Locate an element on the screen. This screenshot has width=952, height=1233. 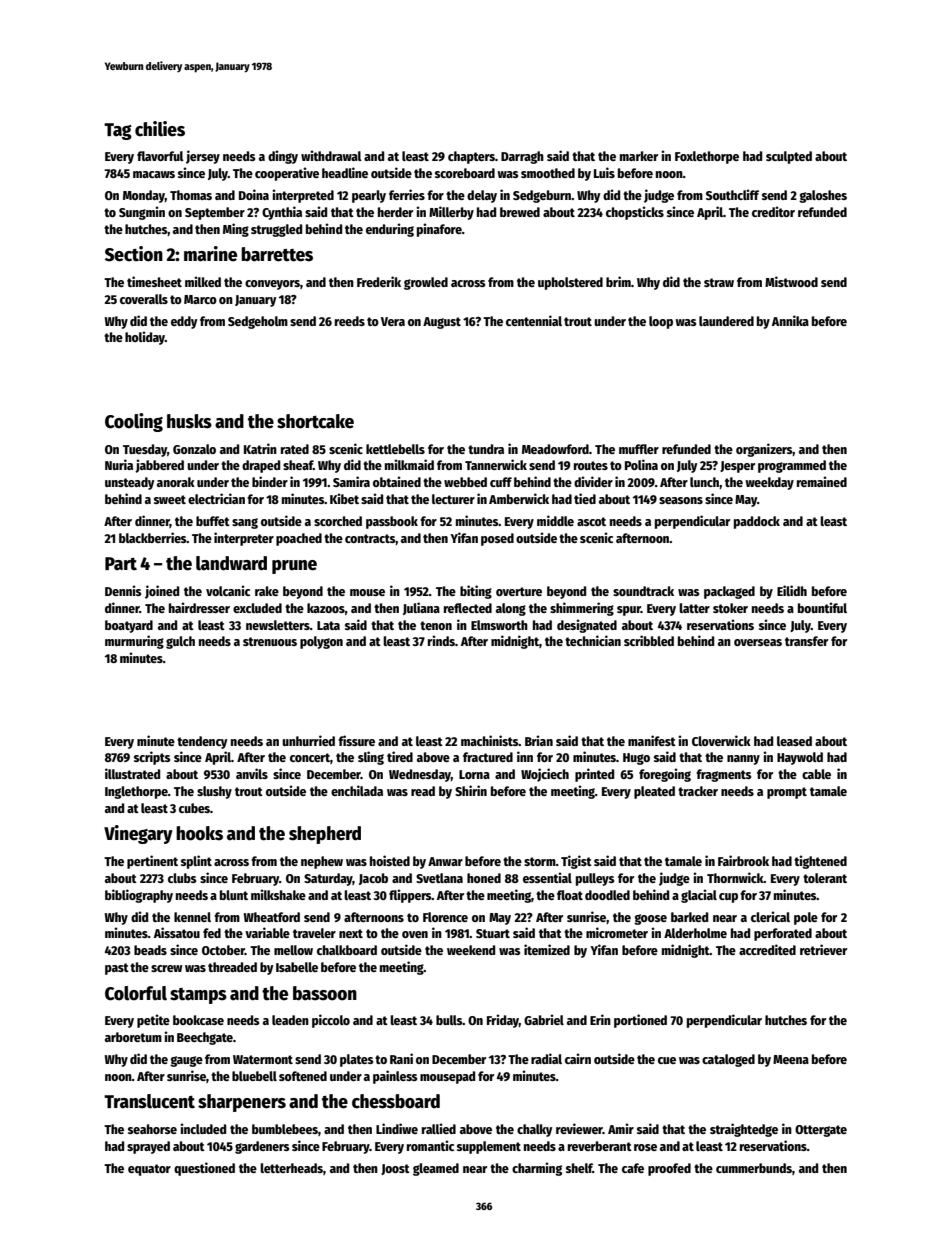
Meadowford is located at coordinates (555, 449).
